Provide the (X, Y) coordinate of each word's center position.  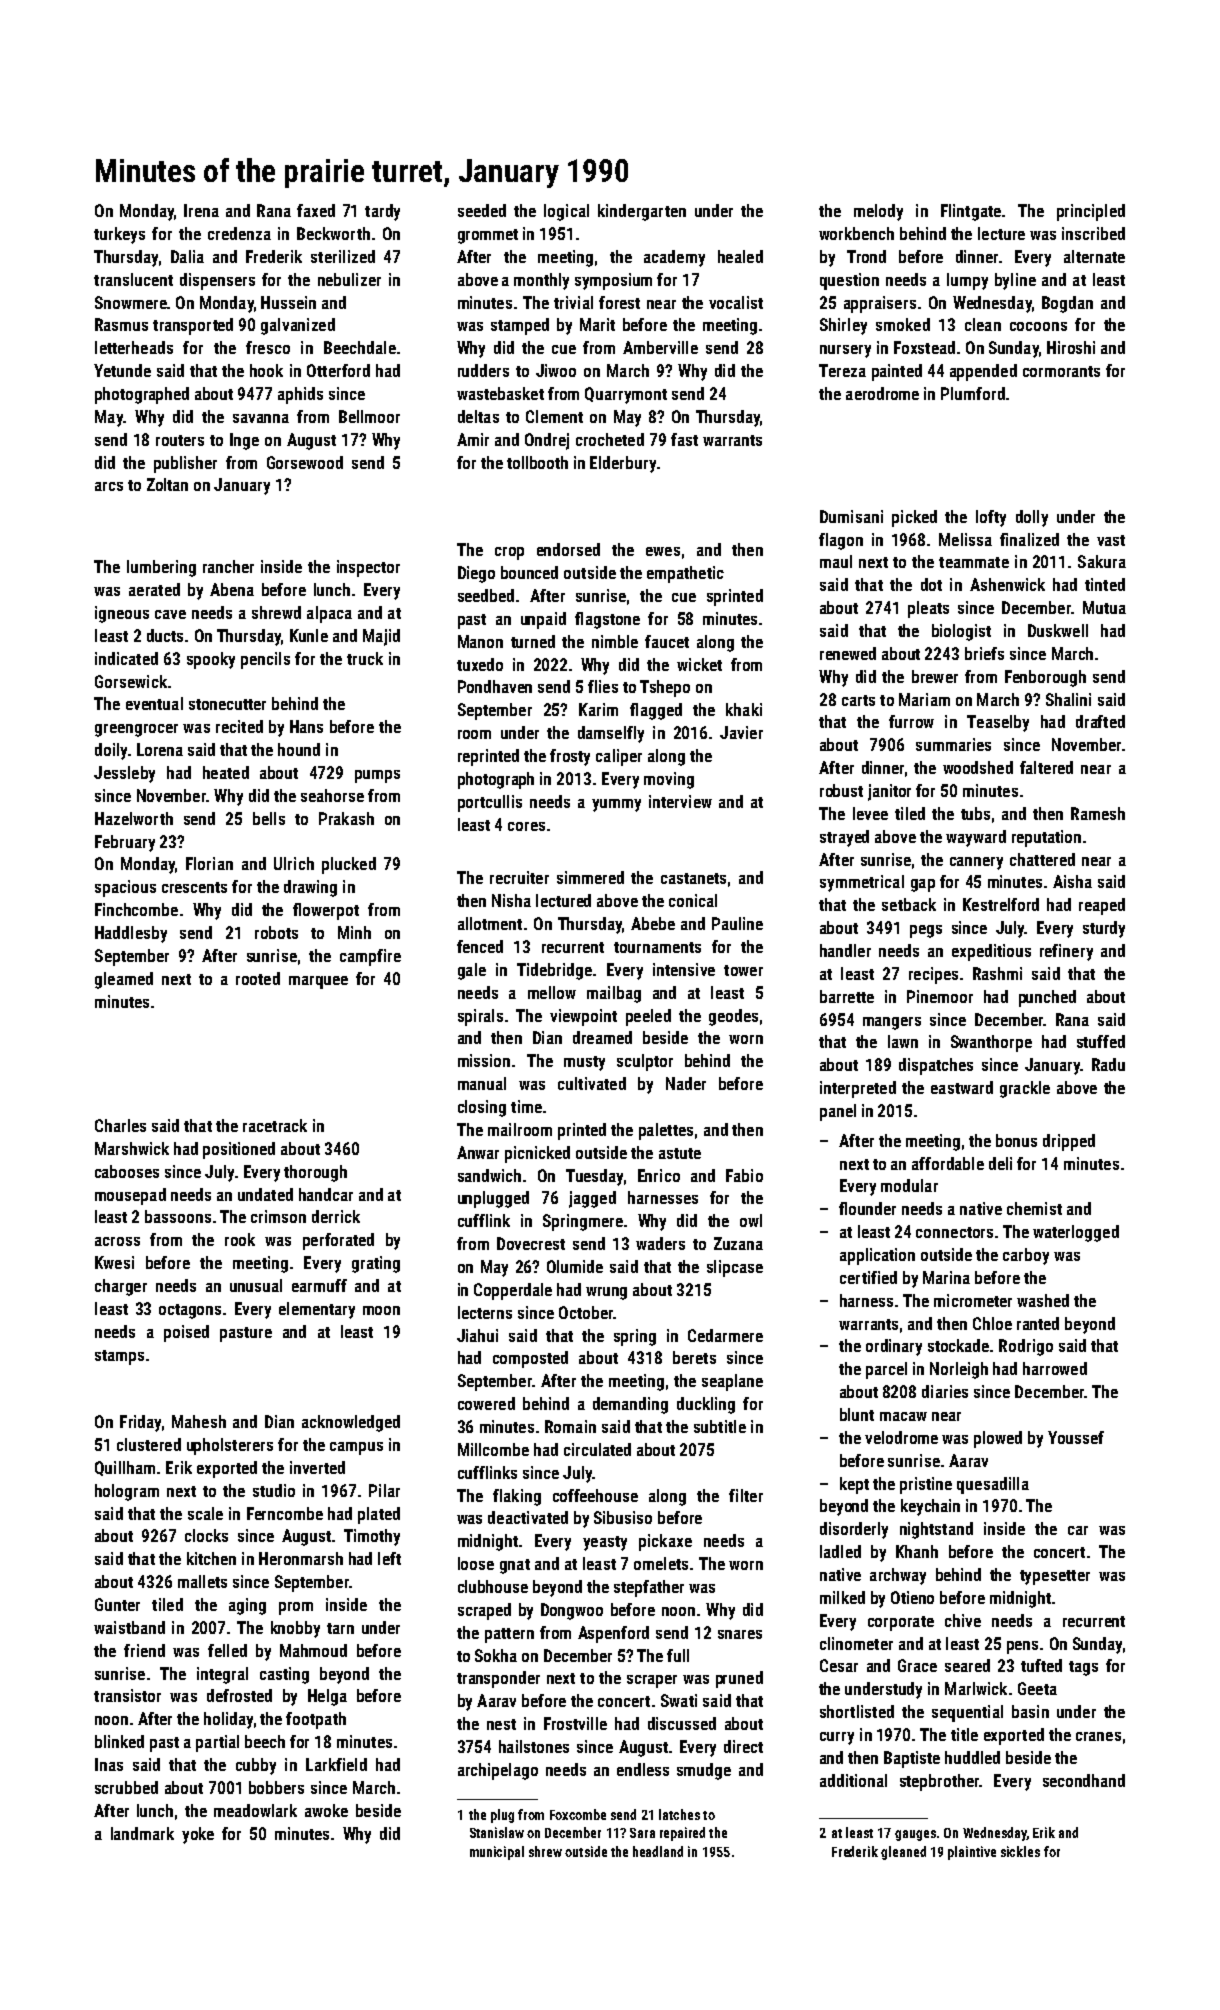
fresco (268, 347)
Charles (120, 1125)
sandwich (489, 1175)
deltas (478, 416)
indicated (126, 658)
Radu (1108, 1064)
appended (983, 372)
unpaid (543, 620)
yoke (198, 1835)
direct (743, 1746)
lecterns (485, 1312)
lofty (991, 518)
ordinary (894, 1347)
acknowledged (351, 1423)
